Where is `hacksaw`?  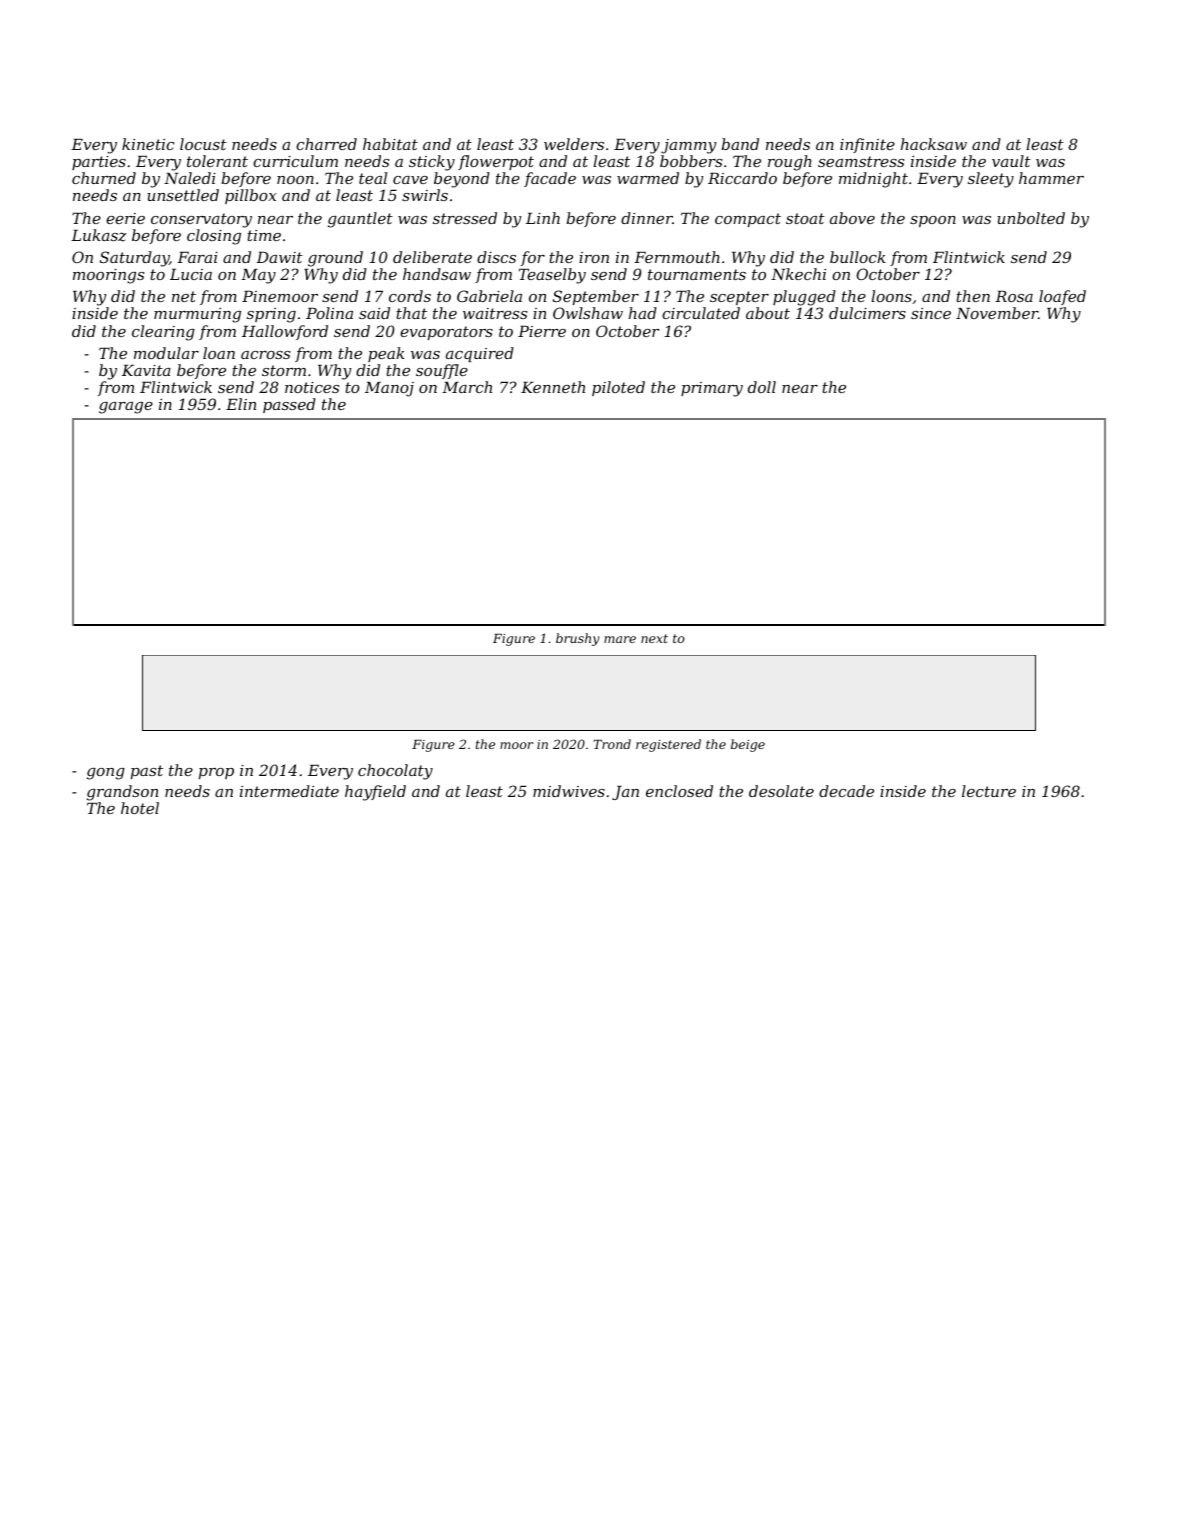 hacksaw is located at coordinates (934, 144).
